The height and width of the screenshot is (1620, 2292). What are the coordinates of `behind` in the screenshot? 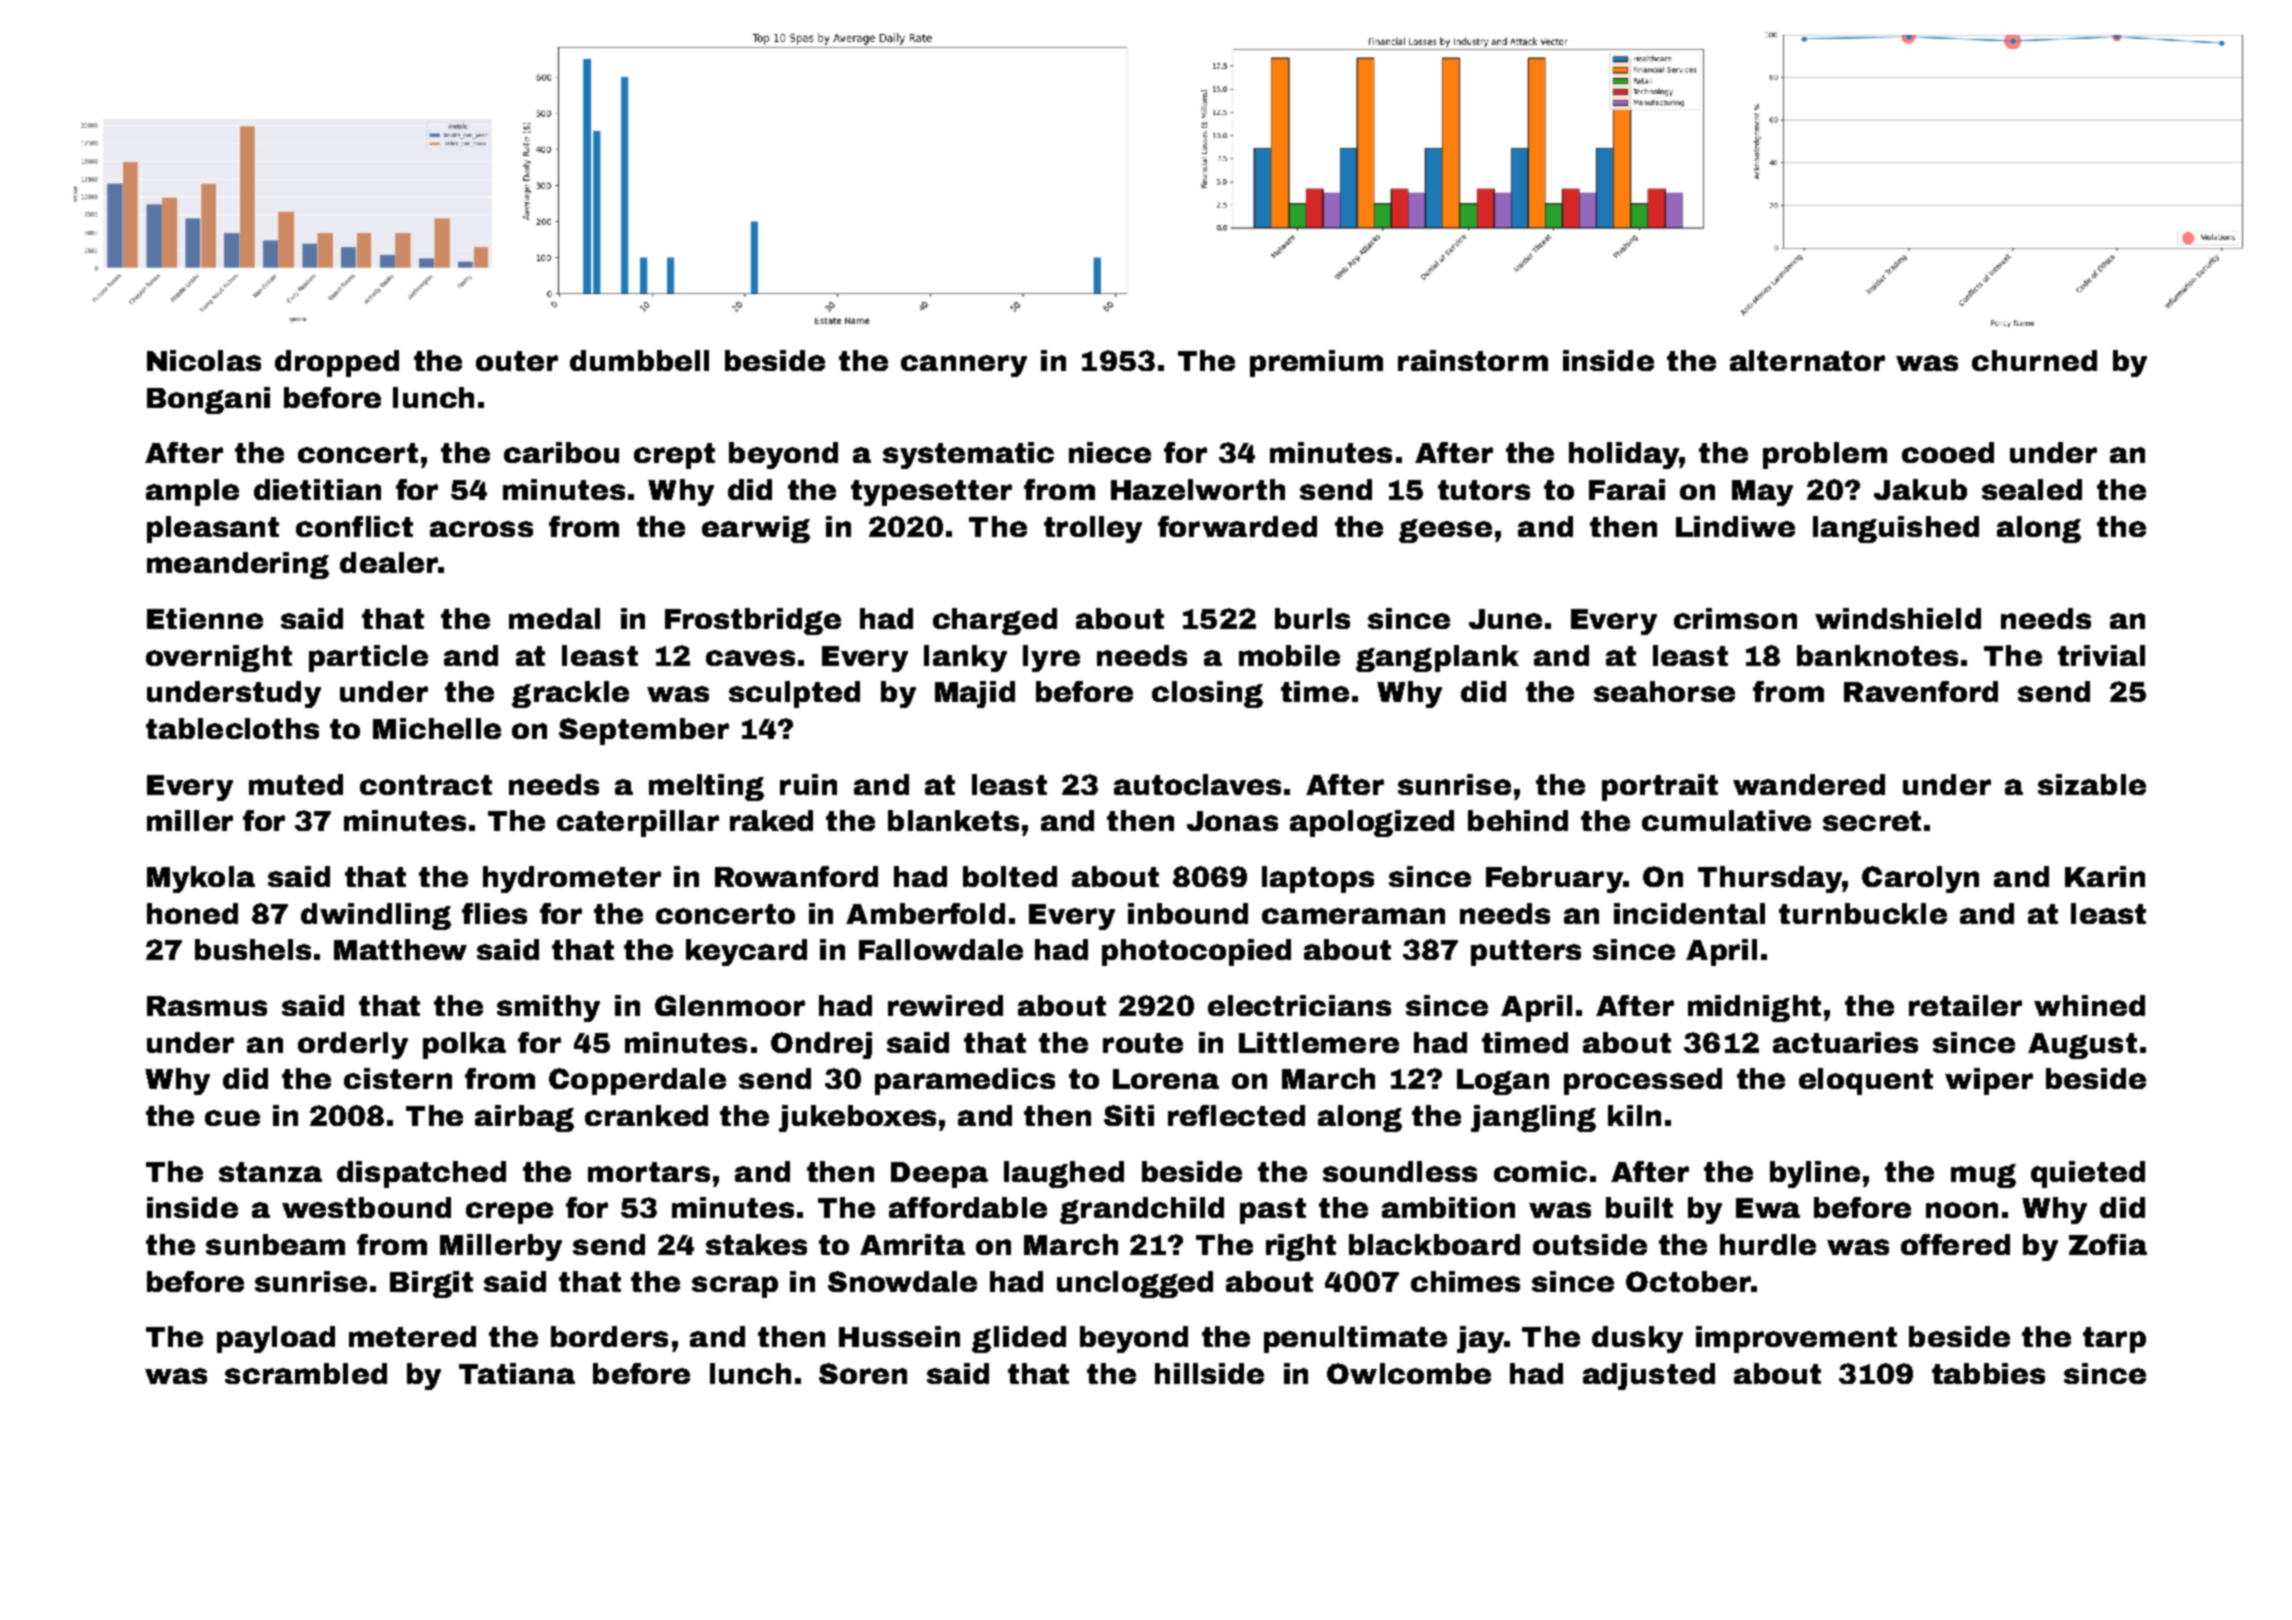 It's located at (1518, 820).
